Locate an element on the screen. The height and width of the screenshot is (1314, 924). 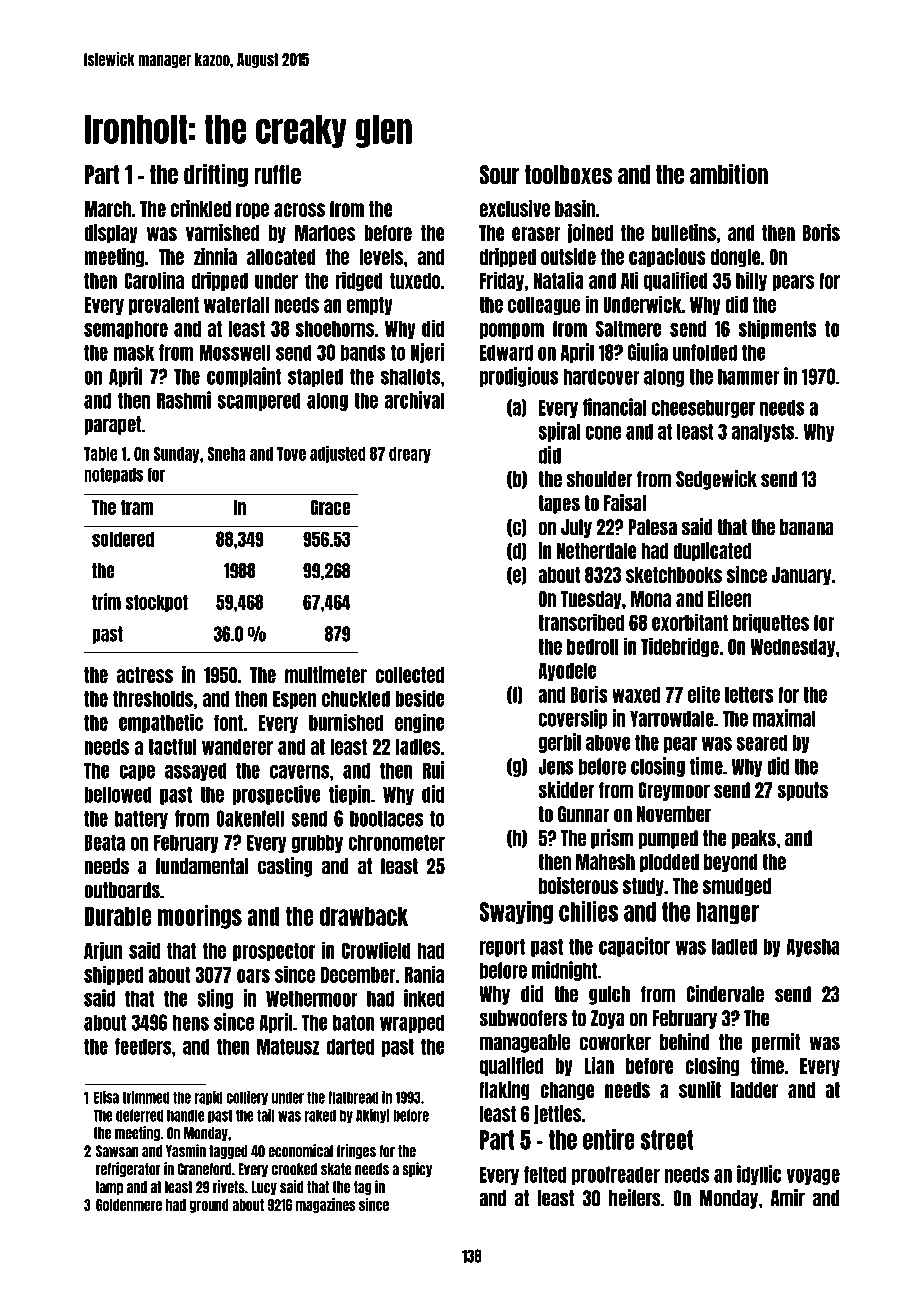
cheeseburger is located at coordinates (703, 408).
